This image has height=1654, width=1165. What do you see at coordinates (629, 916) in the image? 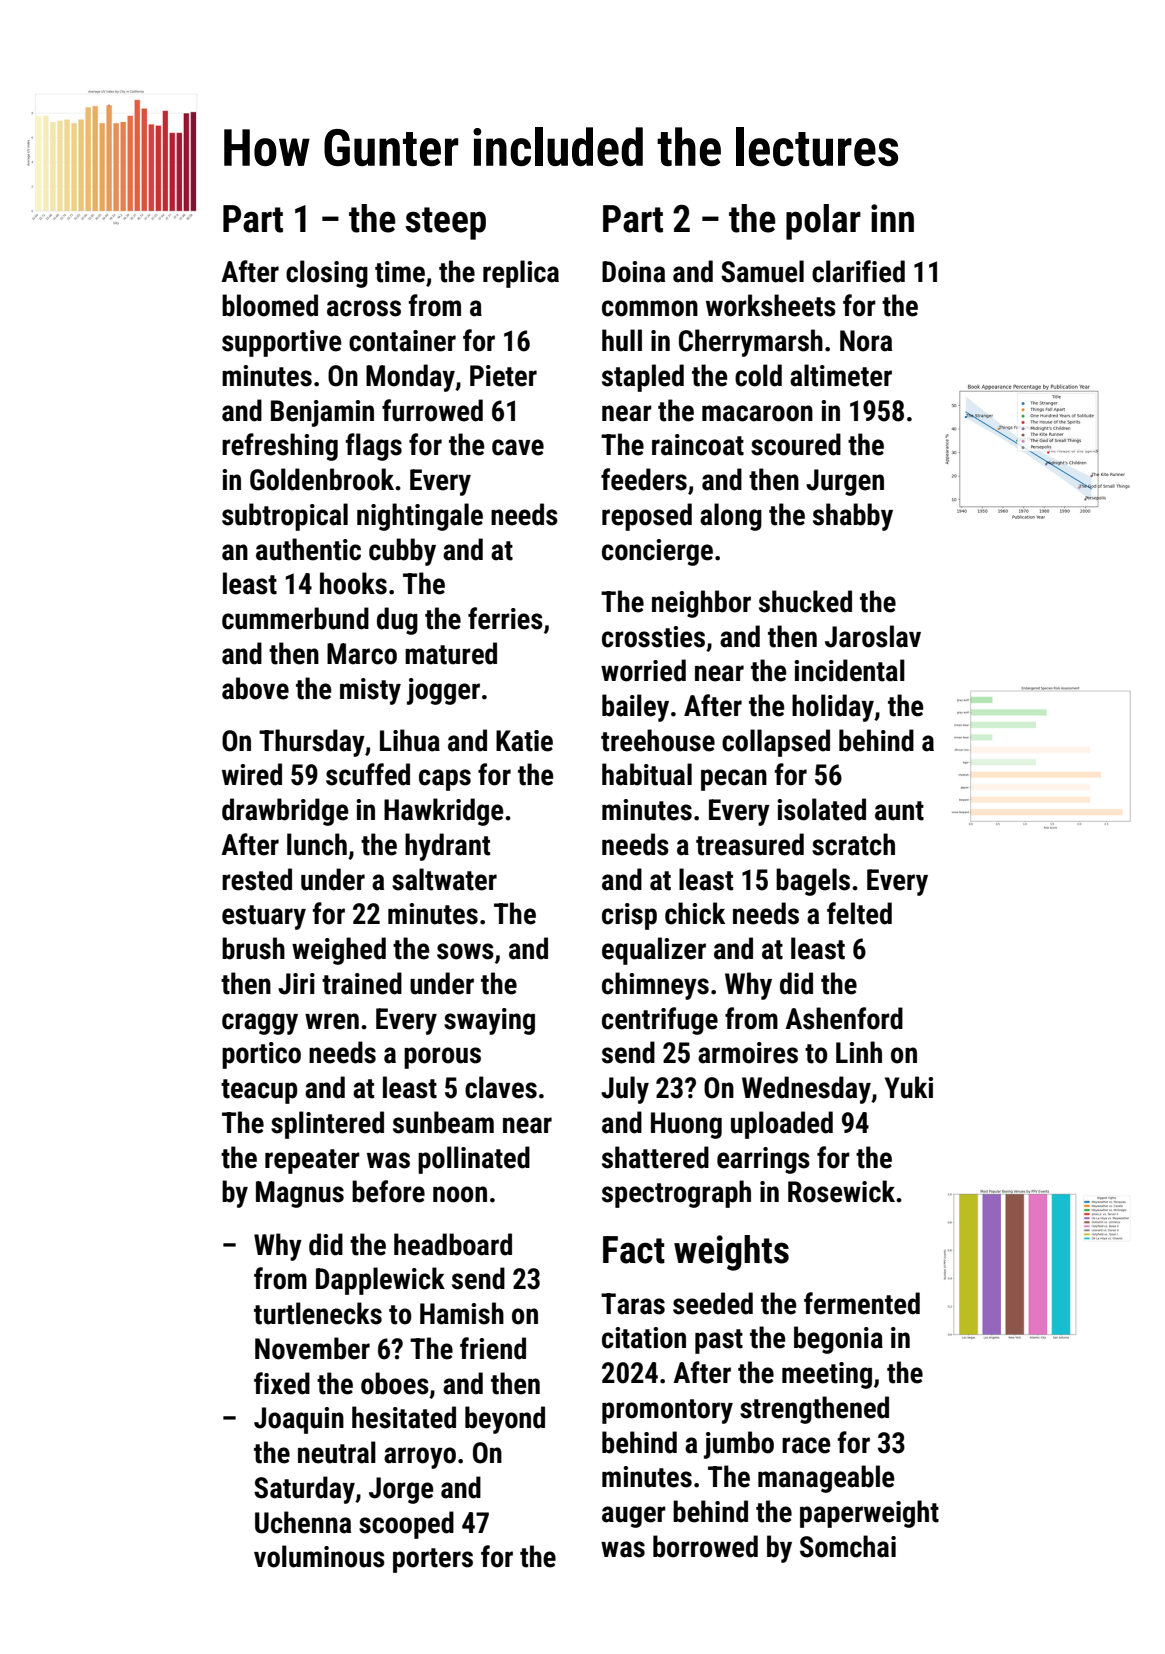
I see `crisp` at bounding box center [629, 916].
